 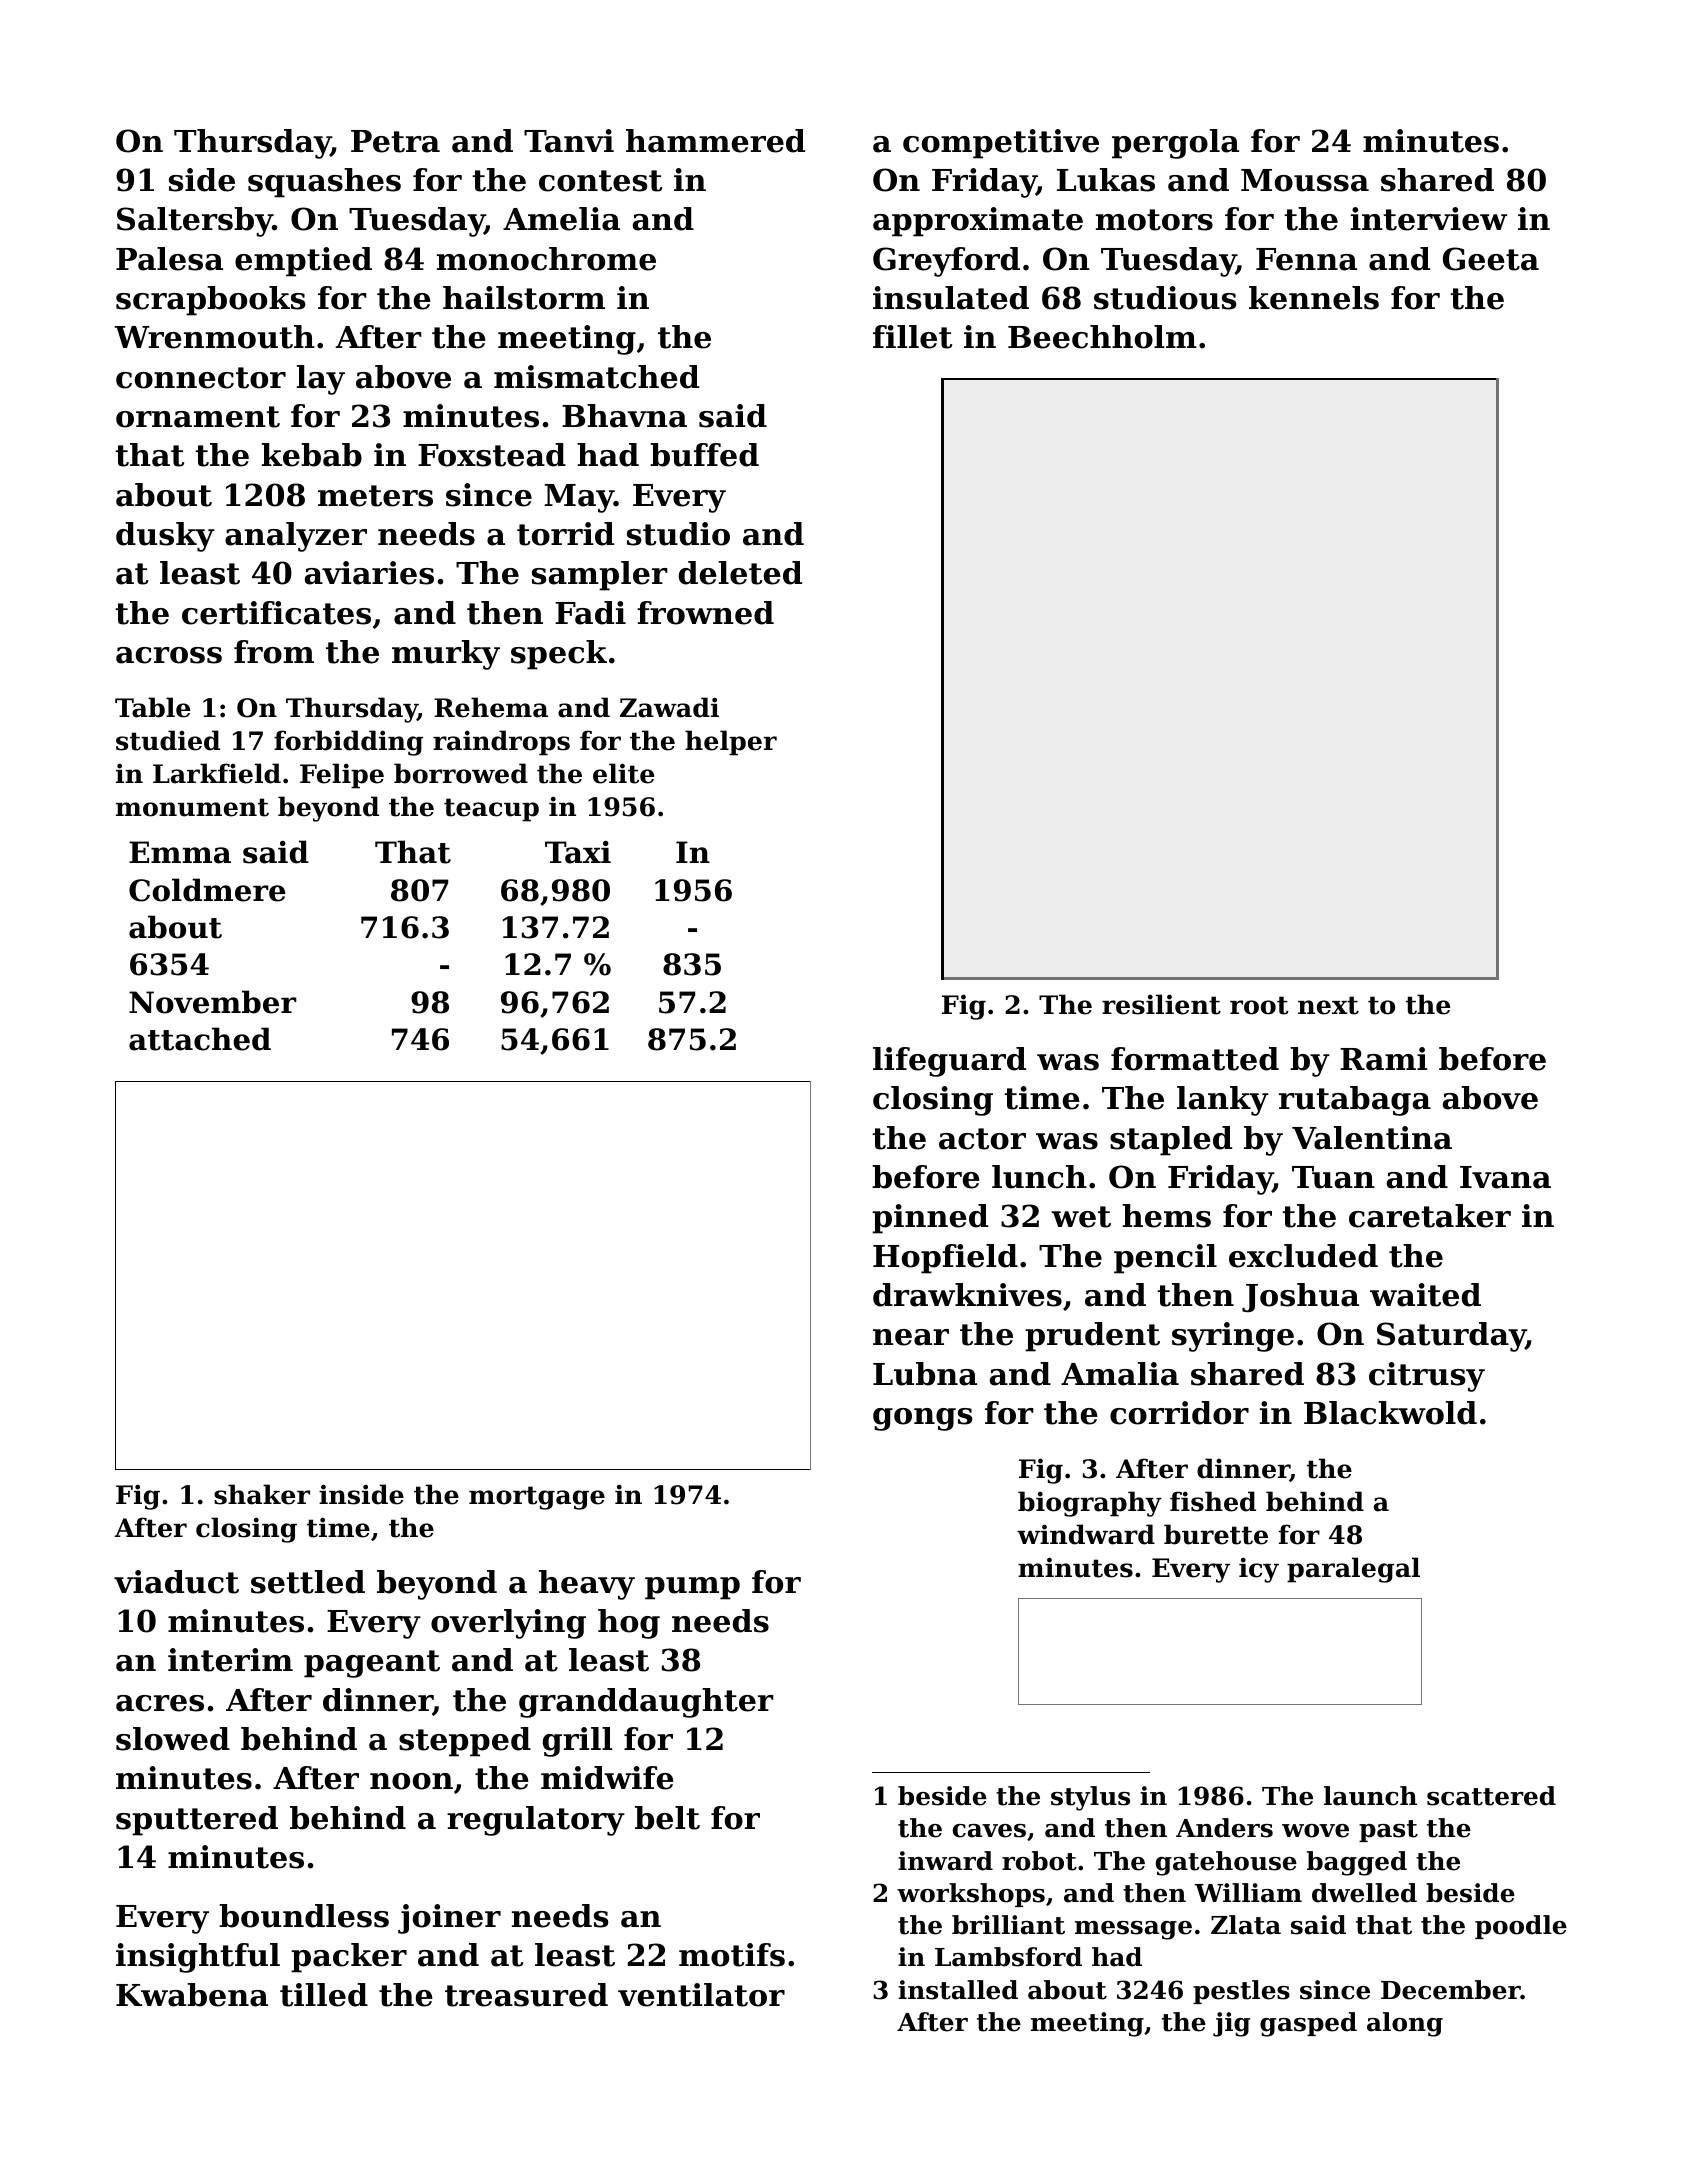 I want to click on motors, so click(x=1154, y=220).
